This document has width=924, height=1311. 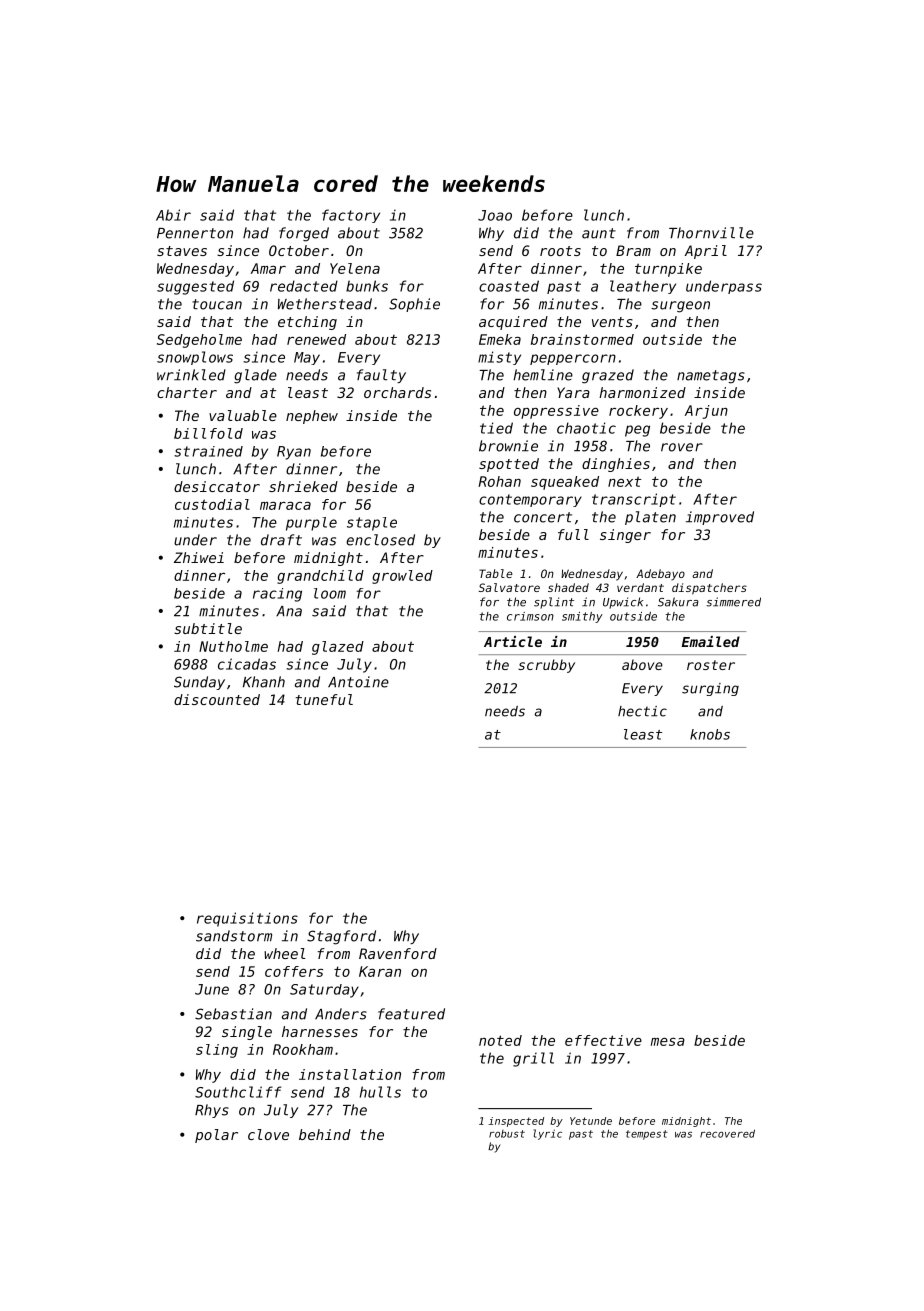 I want to click on Arjun, so click(x=706, y=412).
